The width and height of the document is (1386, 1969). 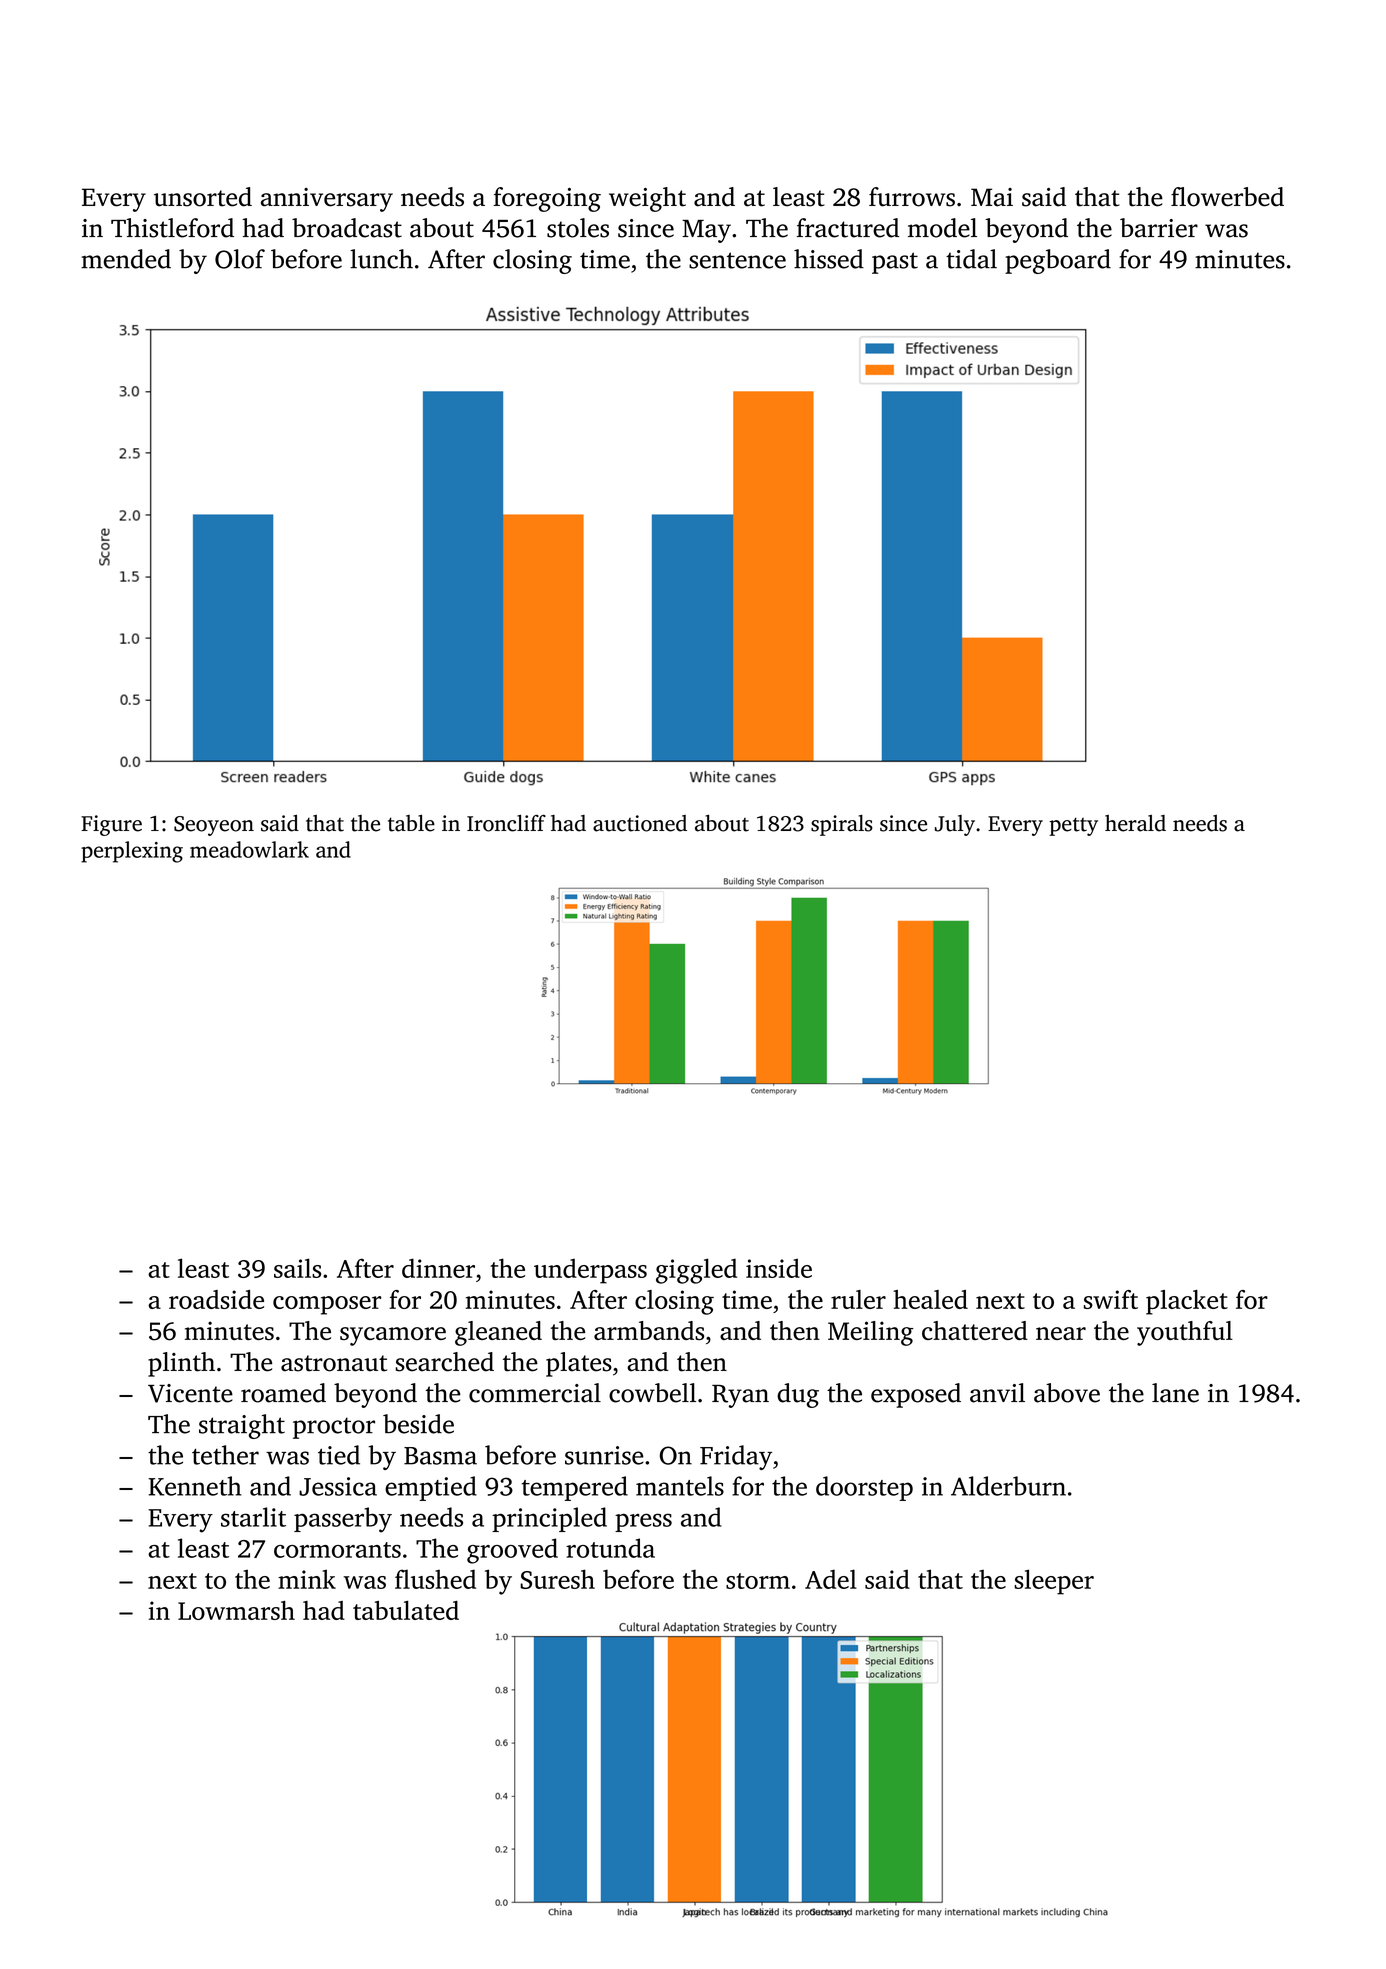 What do you see at coordinates (992, 197) in the document?
I see `Mai` at bounding box center [992, 197].
